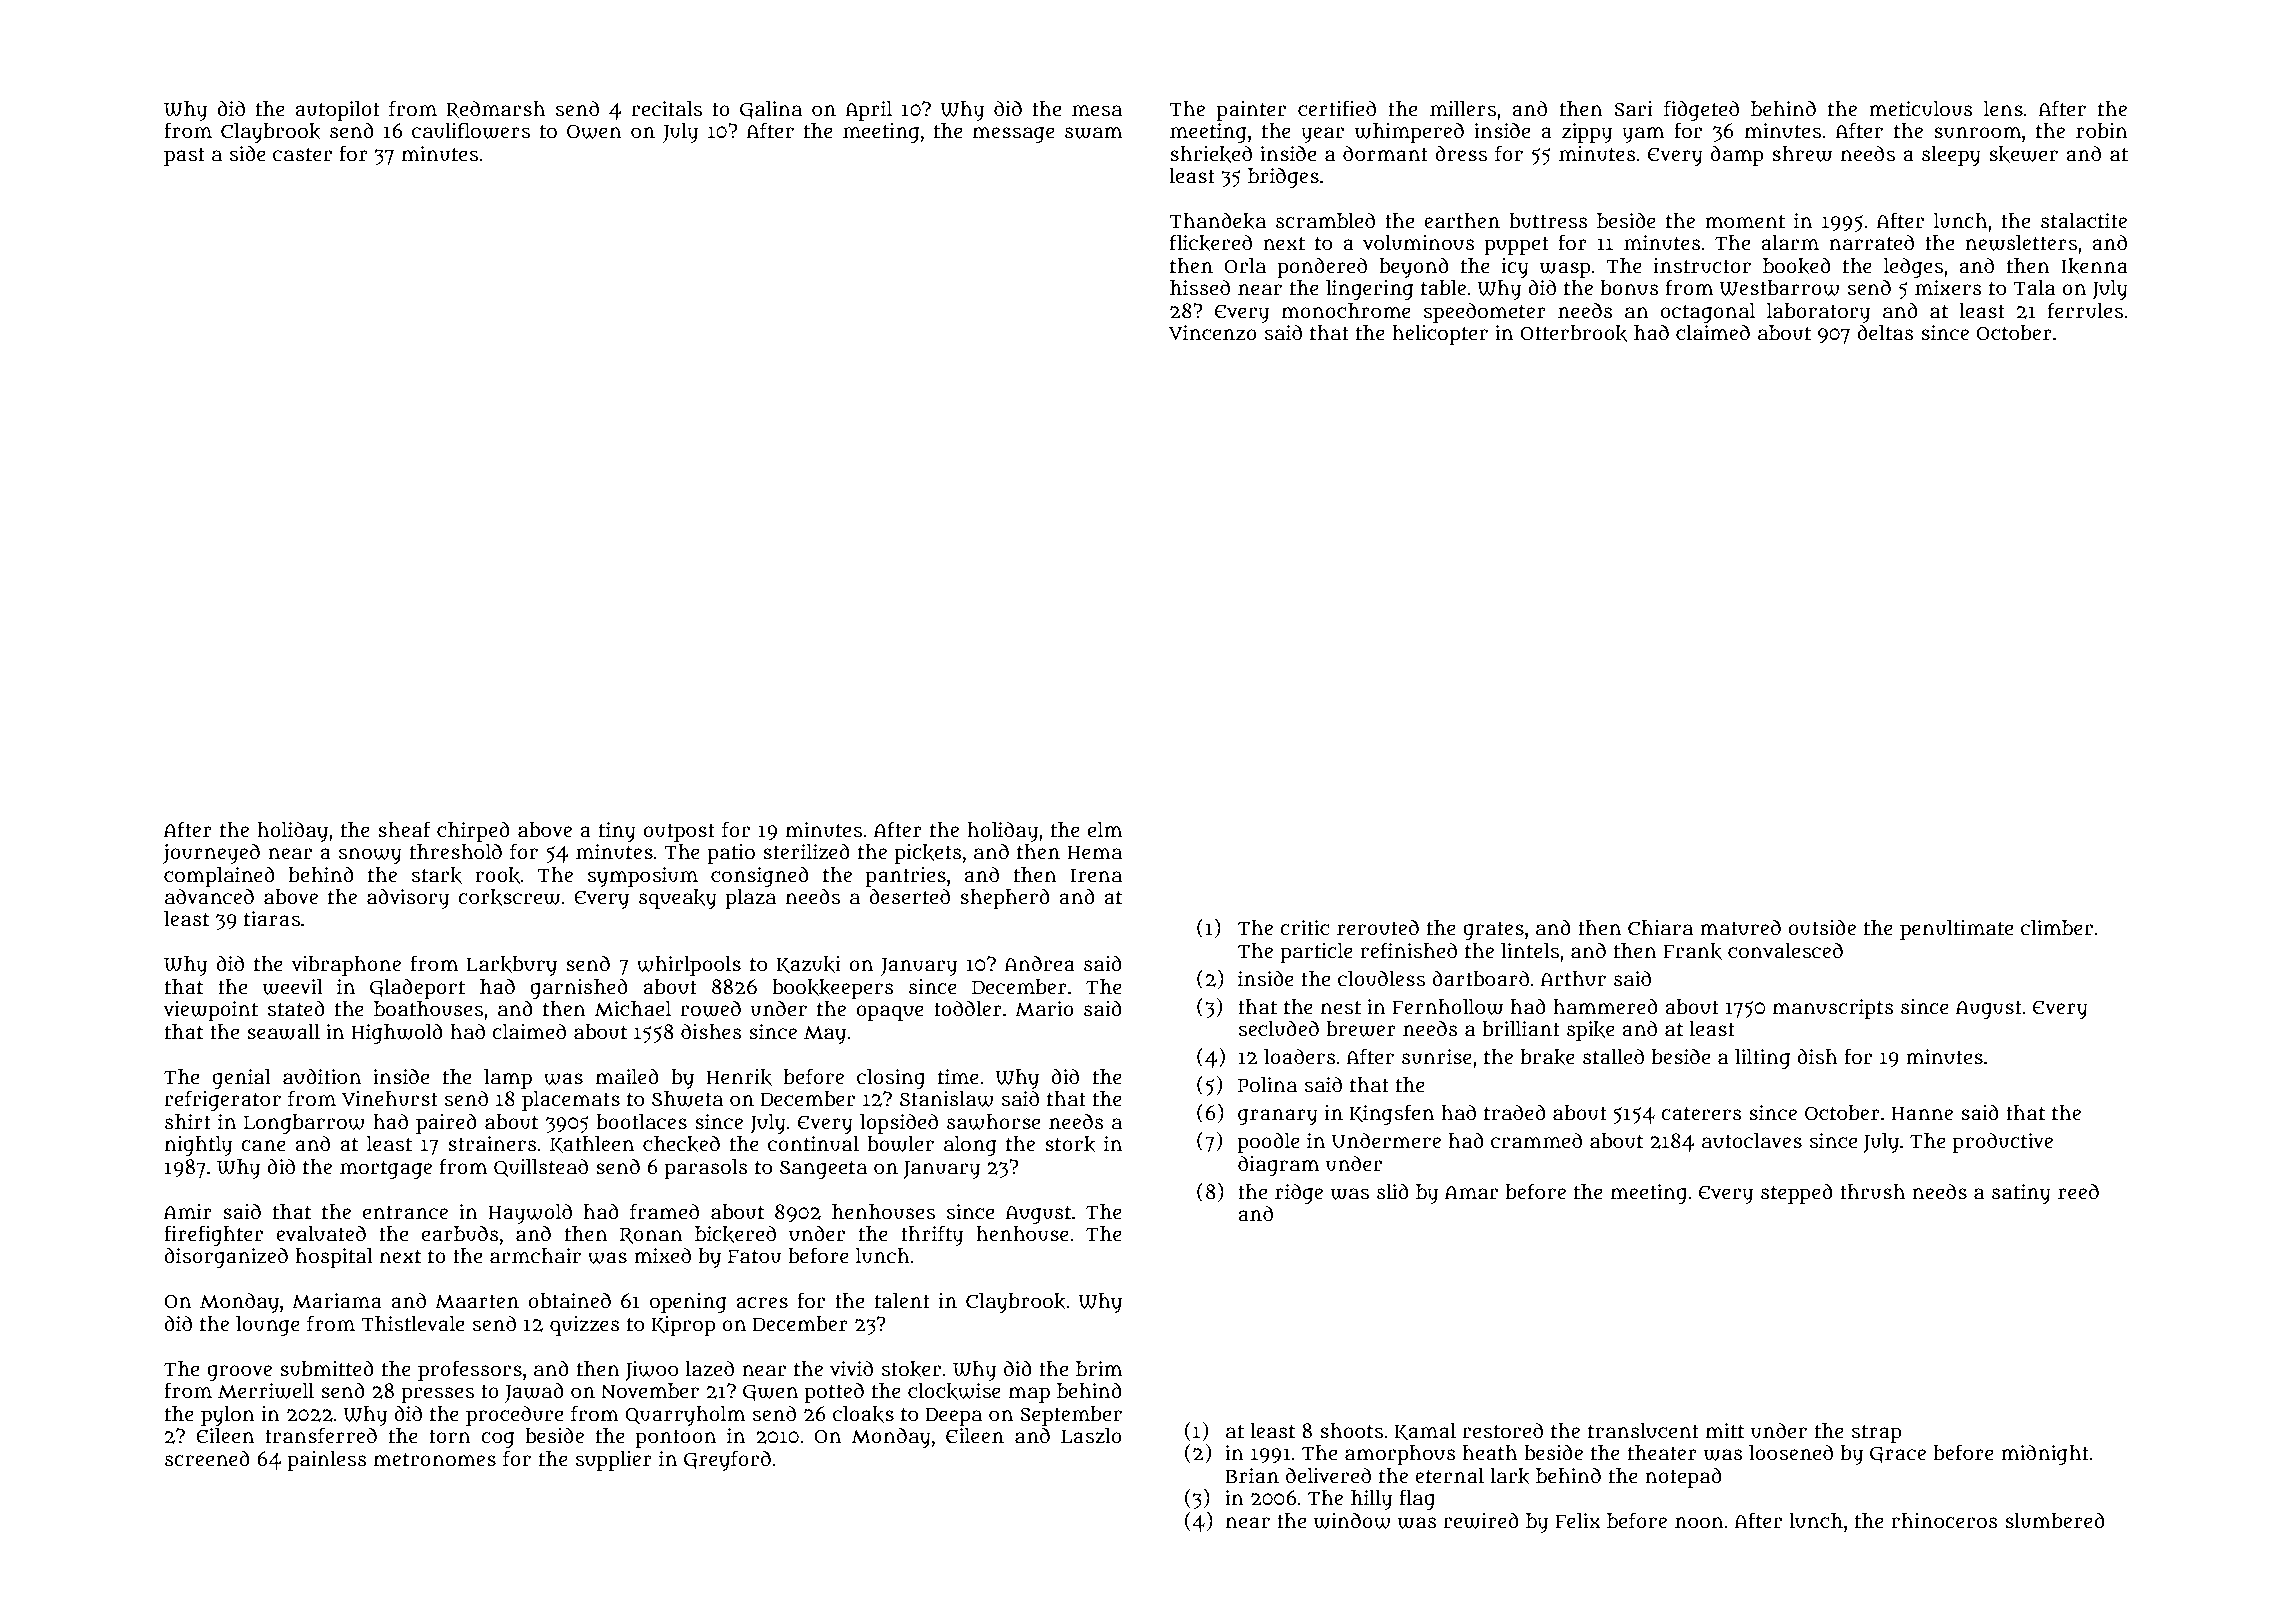 This screenshot has height=1620, width=2292. I want to click on cauliflowers, so click(471, 130).
